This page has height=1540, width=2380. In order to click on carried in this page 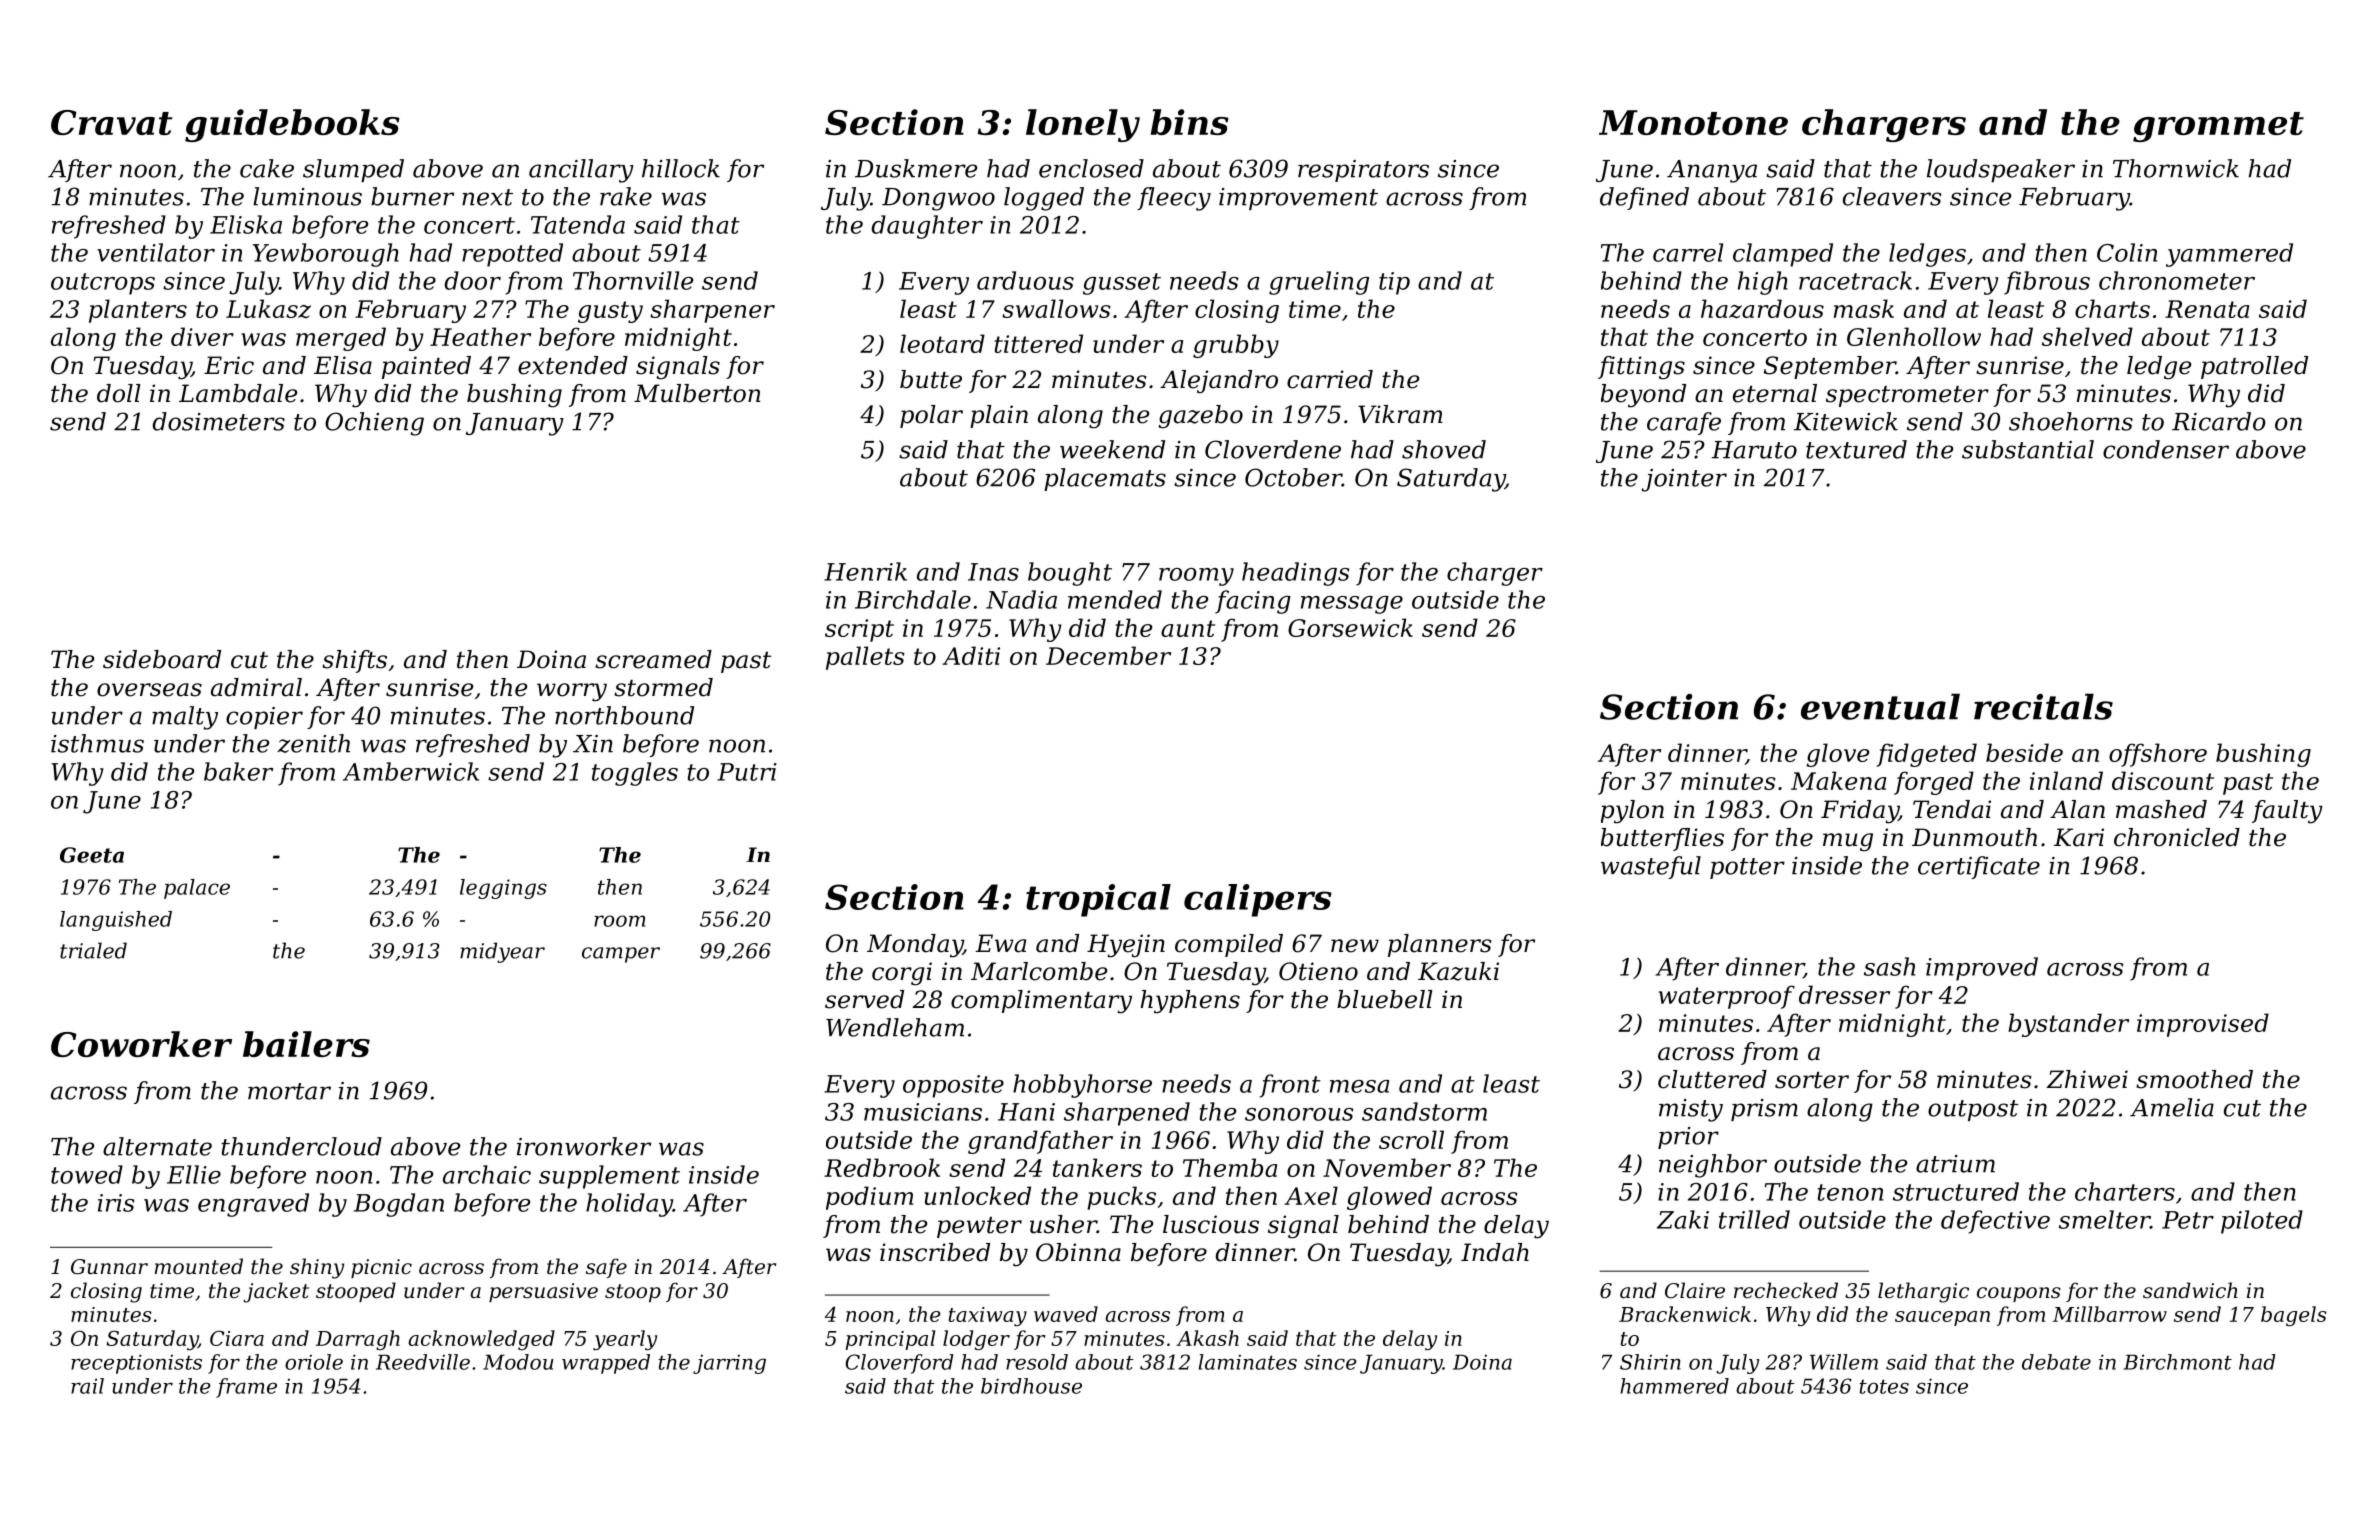, I will do `click(1330, 379)`.
